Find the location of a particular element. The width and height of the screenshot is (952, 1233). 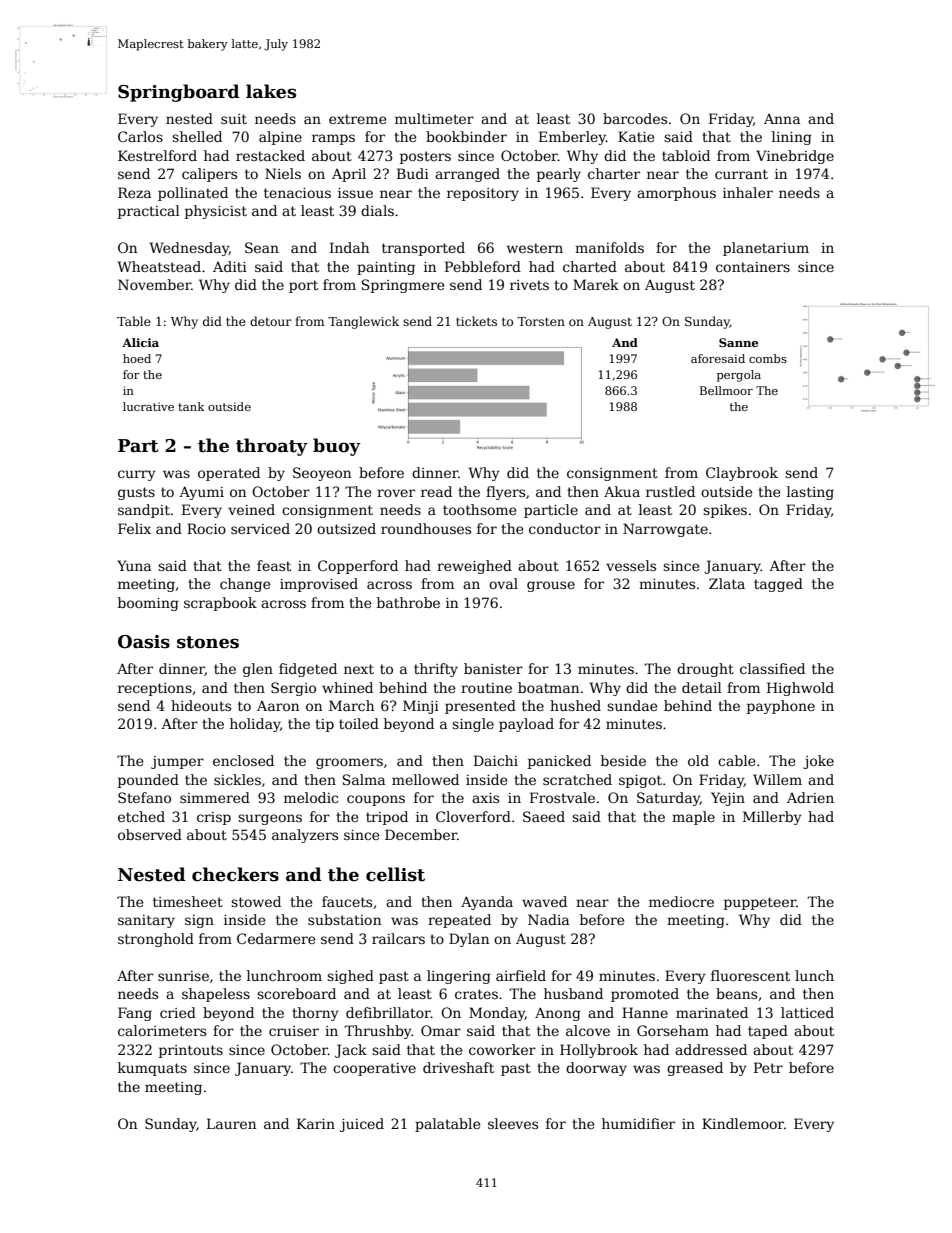

conductor is located at coordinates (565, 528).
